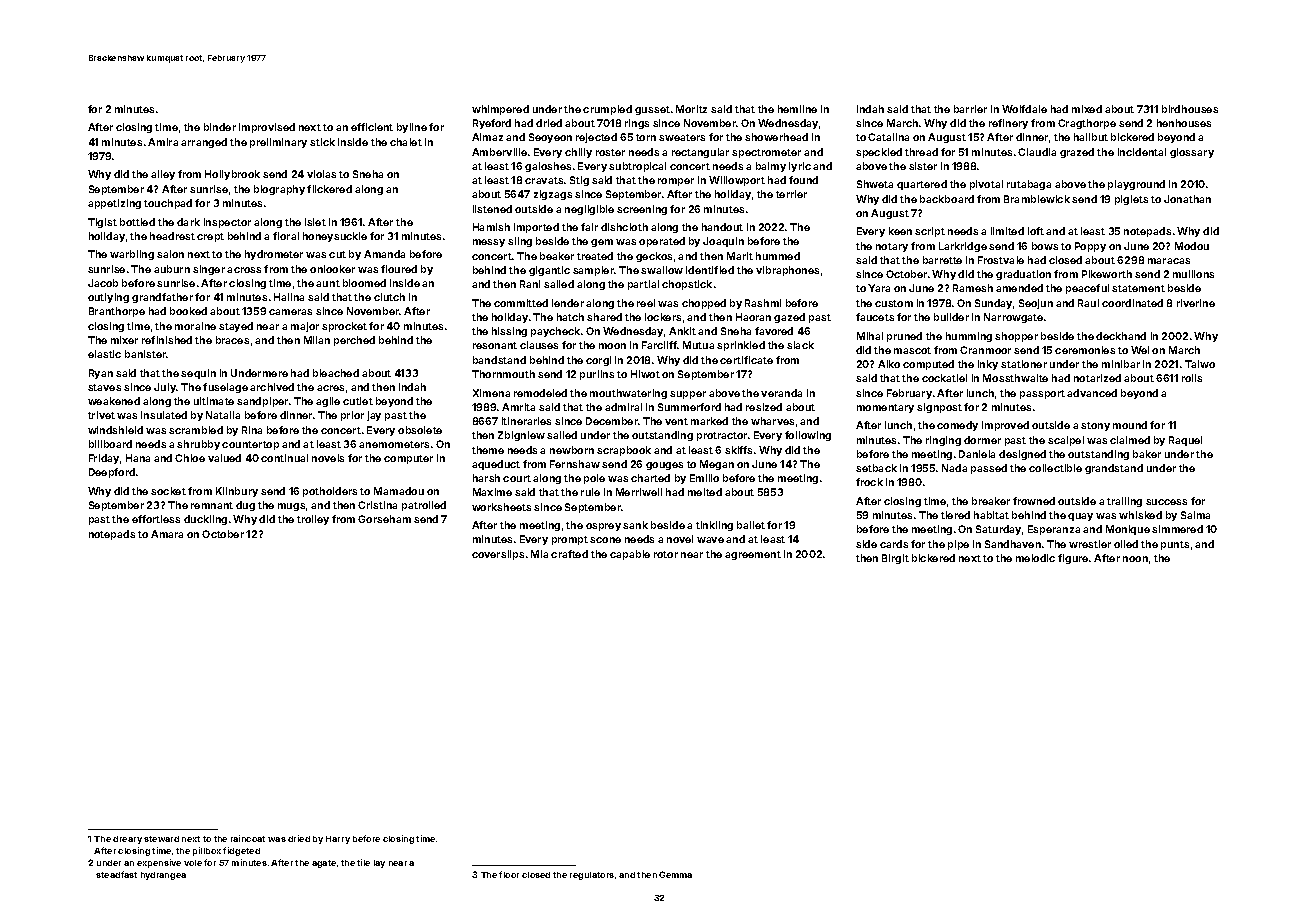  Describe the element at coordinates (970, 109) in the page. I see `barrier` at that location.
